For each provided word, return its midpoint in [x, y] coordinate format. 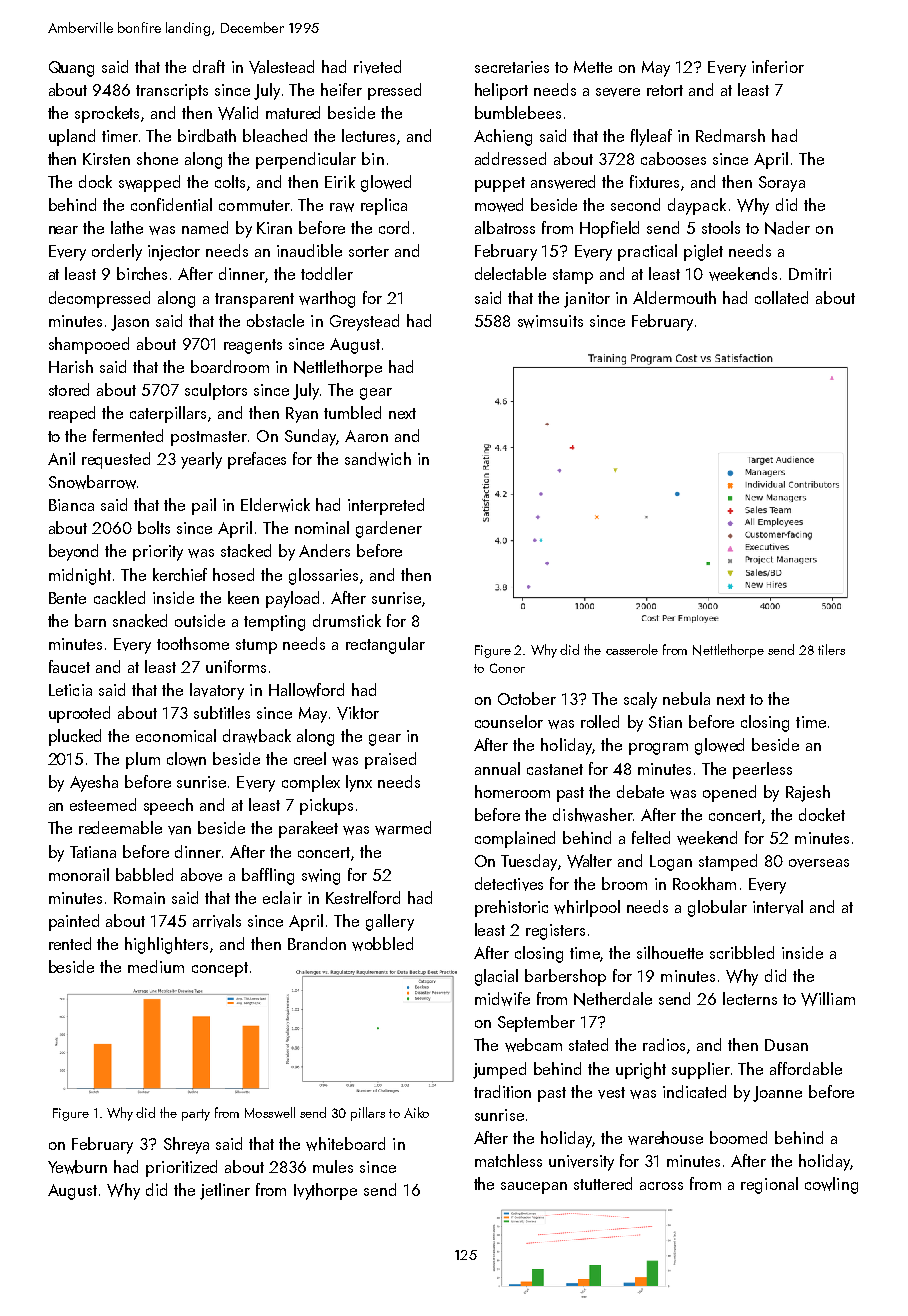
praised [390, 760]
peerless [762, 770]
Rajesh [808, 793]
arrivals [217, 921]
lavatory [217, 691]
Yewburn [77, 1167]
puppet [500, 184]
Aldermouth [674, 297]
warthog [327, 299]
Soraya [782, 184]
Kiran [274, 228]
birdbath [207, 135]
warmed [403, 828]
